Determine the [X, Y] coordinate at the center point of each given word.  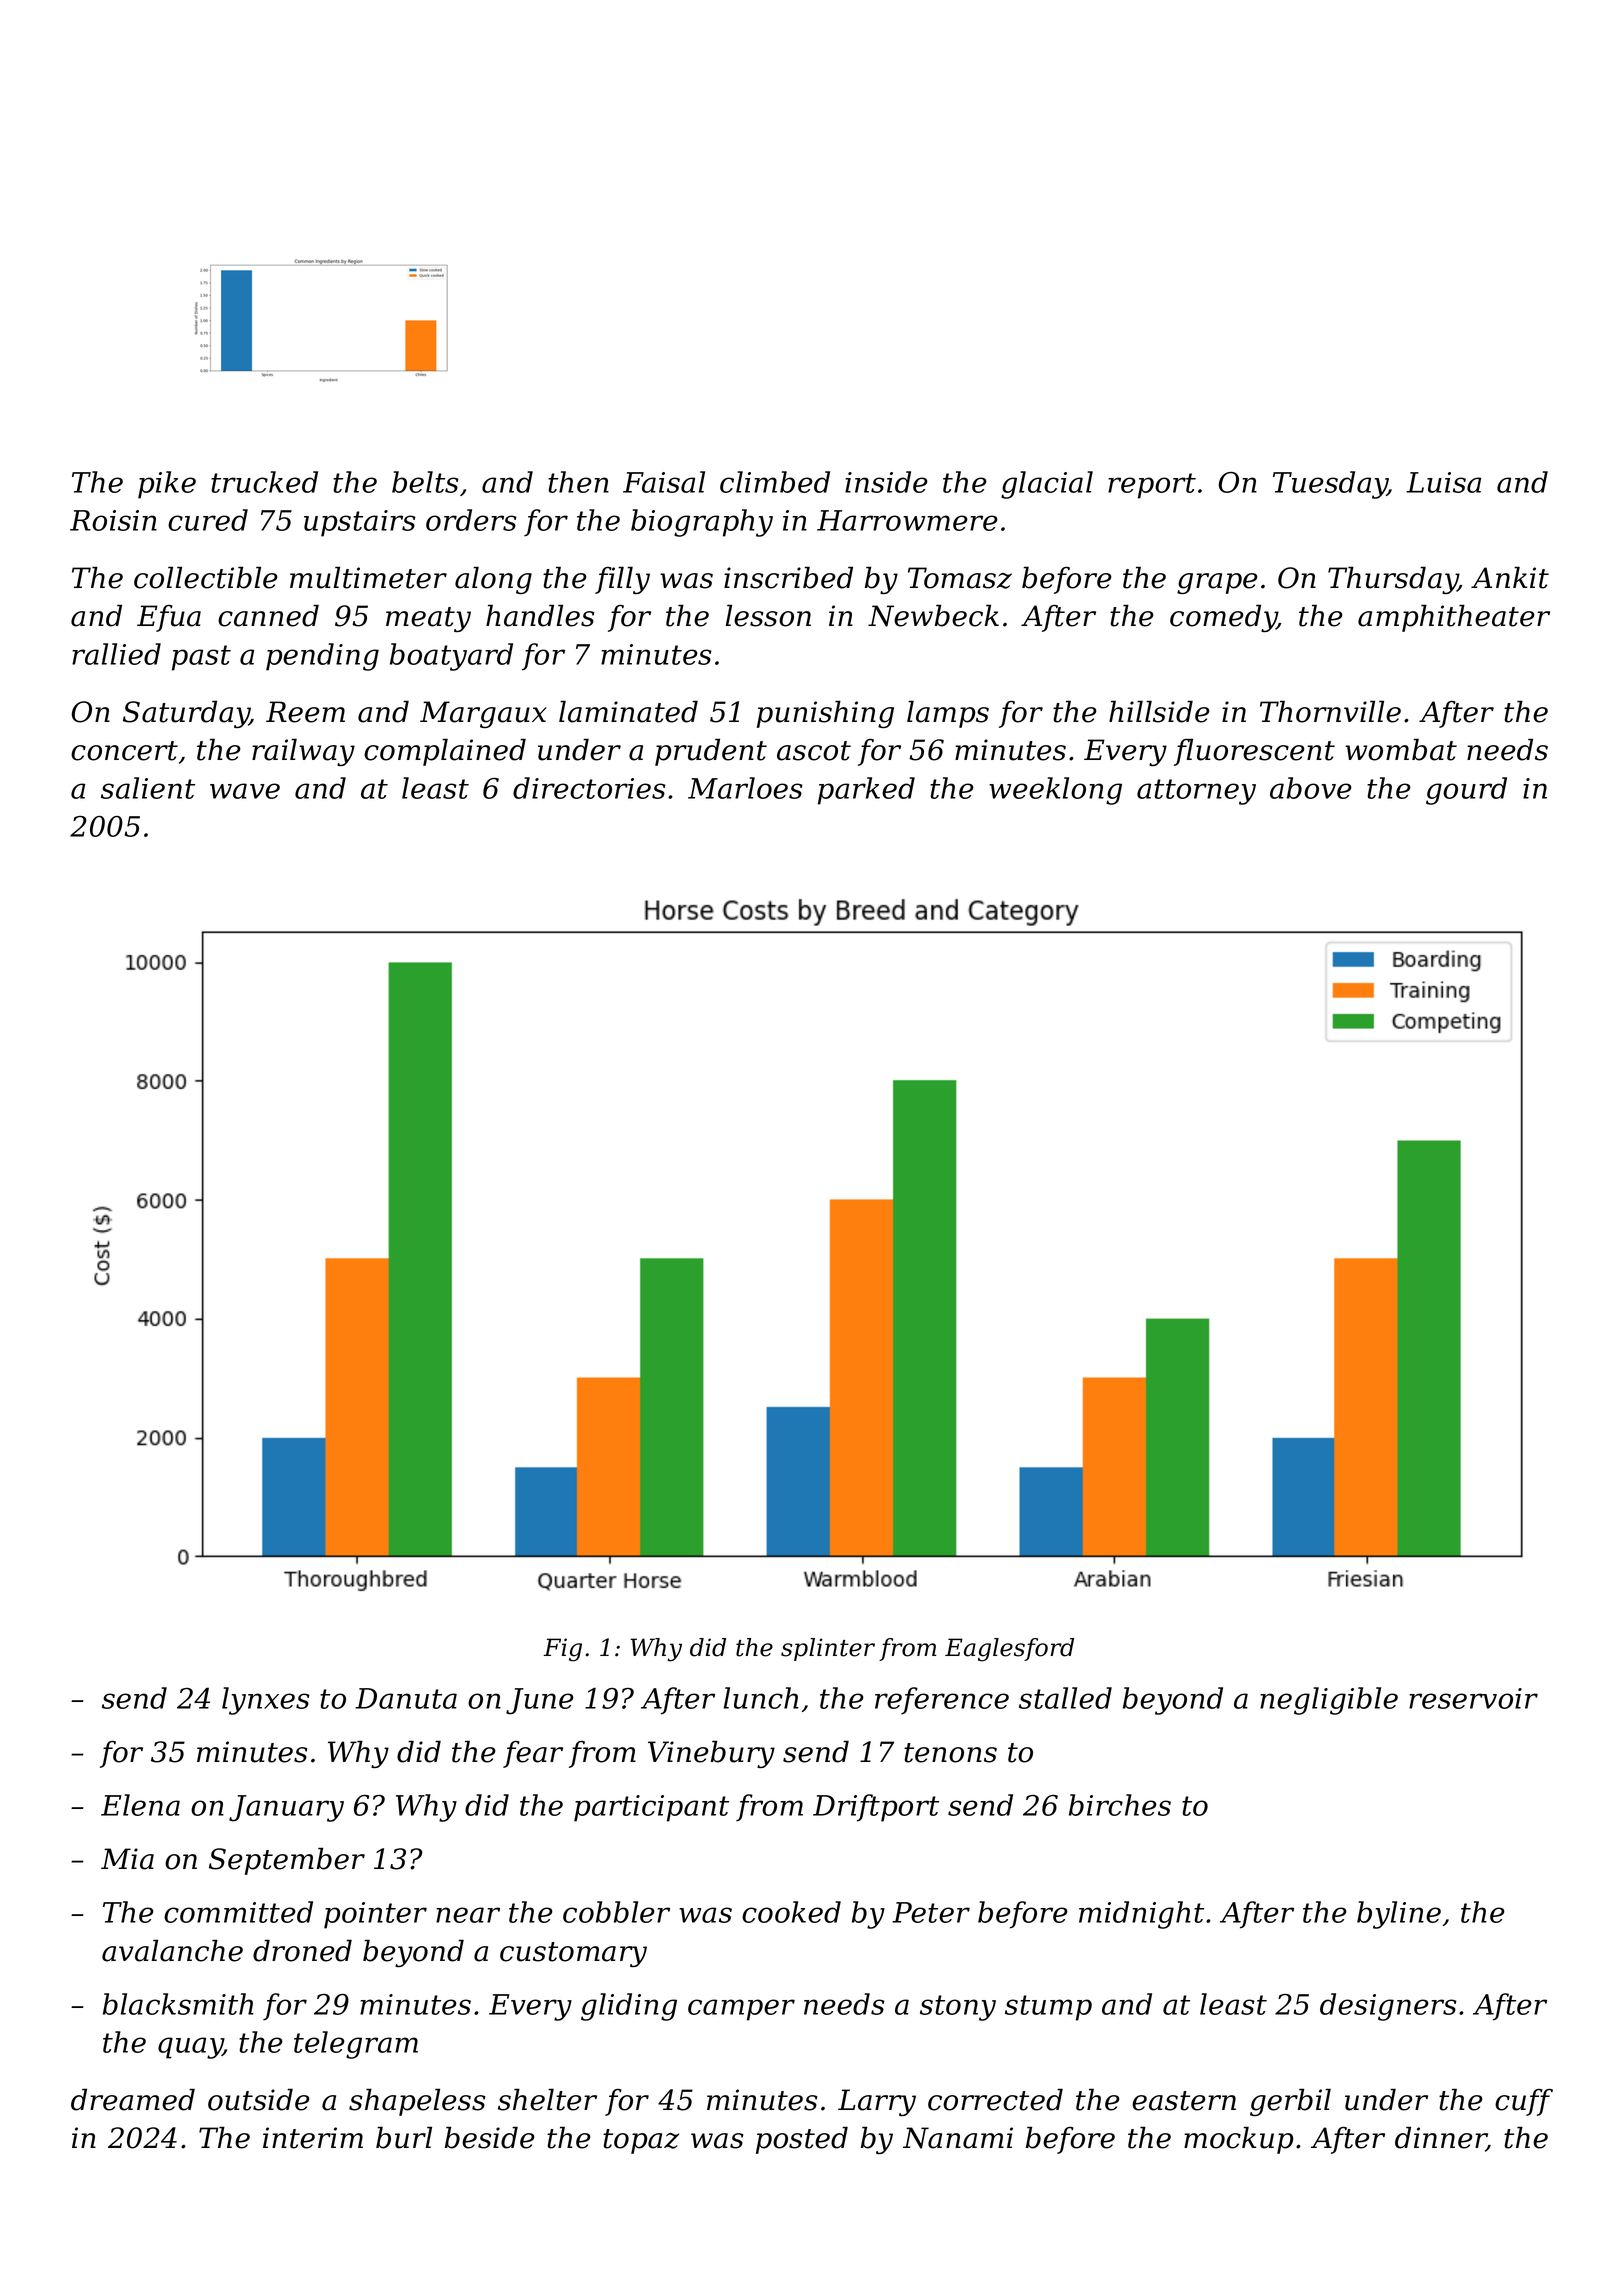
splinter [828, 1649]
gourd [1466, 791]
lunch [761, 1698]
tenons [950, 1753]
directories [589, 788]
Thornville [1330, 712]
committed [238, 1912]
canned [268, 616]
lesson [768, 616]
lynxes [266, 1701]
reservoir [1473, 1698]
